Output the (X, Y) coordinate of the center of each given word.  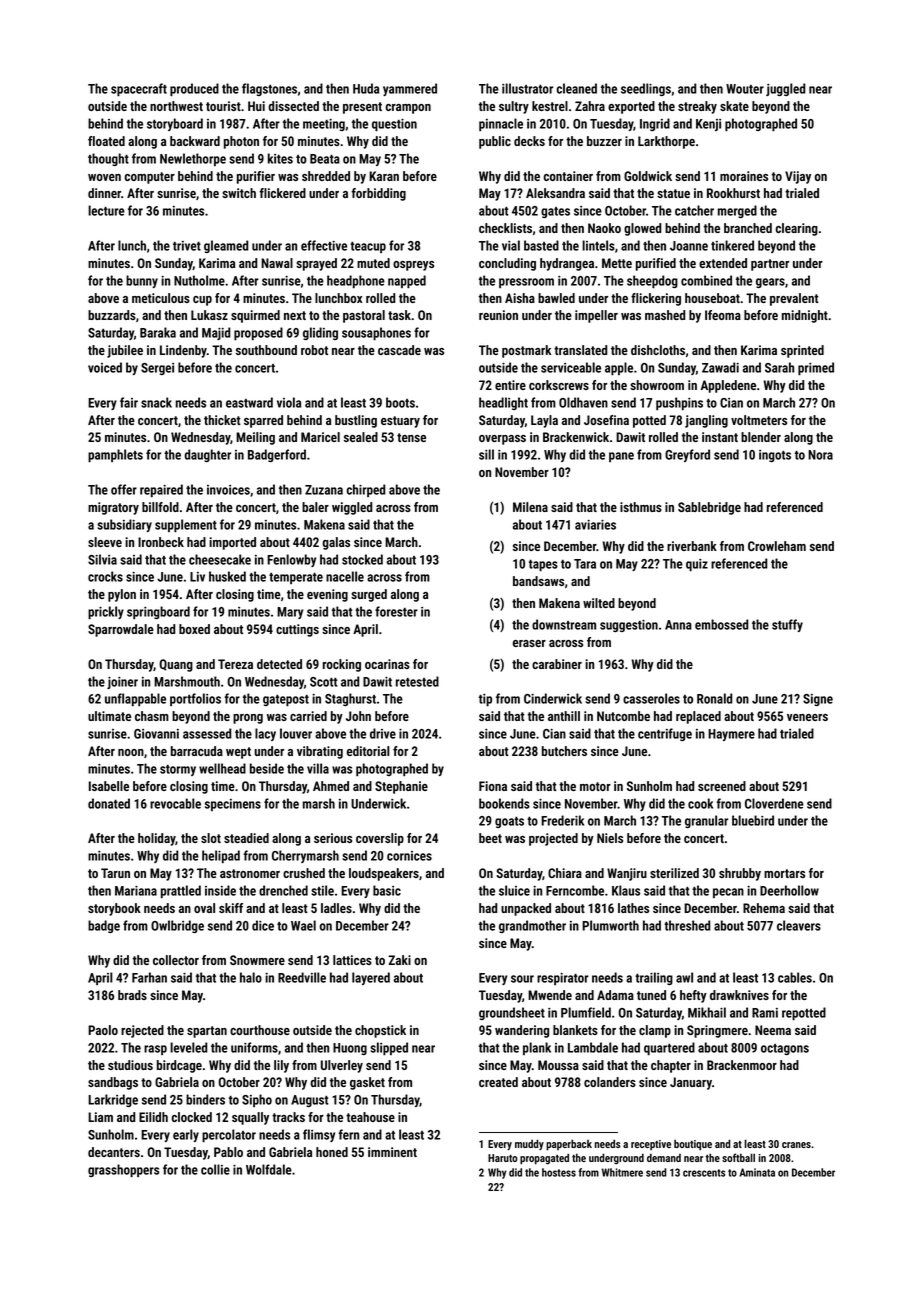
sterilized (674, 873)
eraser (529, 643)
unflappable (135, 699)
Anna (678, 625)
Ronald (715, 698)
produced (194, 89)
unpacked (526, 909)
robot (314, 350)
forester (396, 611)
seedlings (646, 89)
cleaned (577, 88)
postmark (526, 351)
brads (132, 995)
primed (816, 368)
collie (215, 1169)
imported (232, 543)
